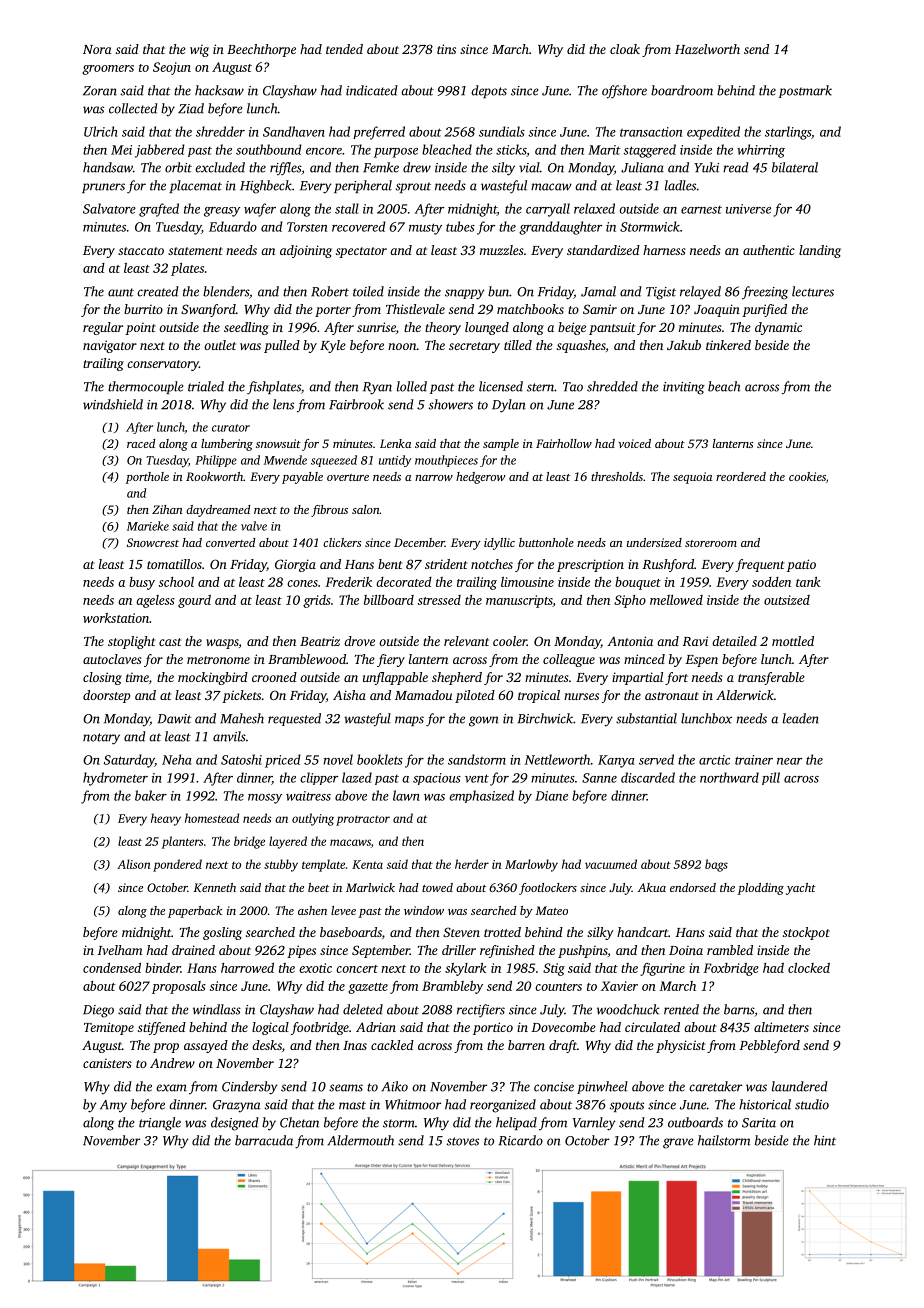  What do you see at coordinates (713, 133) in the screenshot?
I see `expedited` at bounding box center [713, 133].
